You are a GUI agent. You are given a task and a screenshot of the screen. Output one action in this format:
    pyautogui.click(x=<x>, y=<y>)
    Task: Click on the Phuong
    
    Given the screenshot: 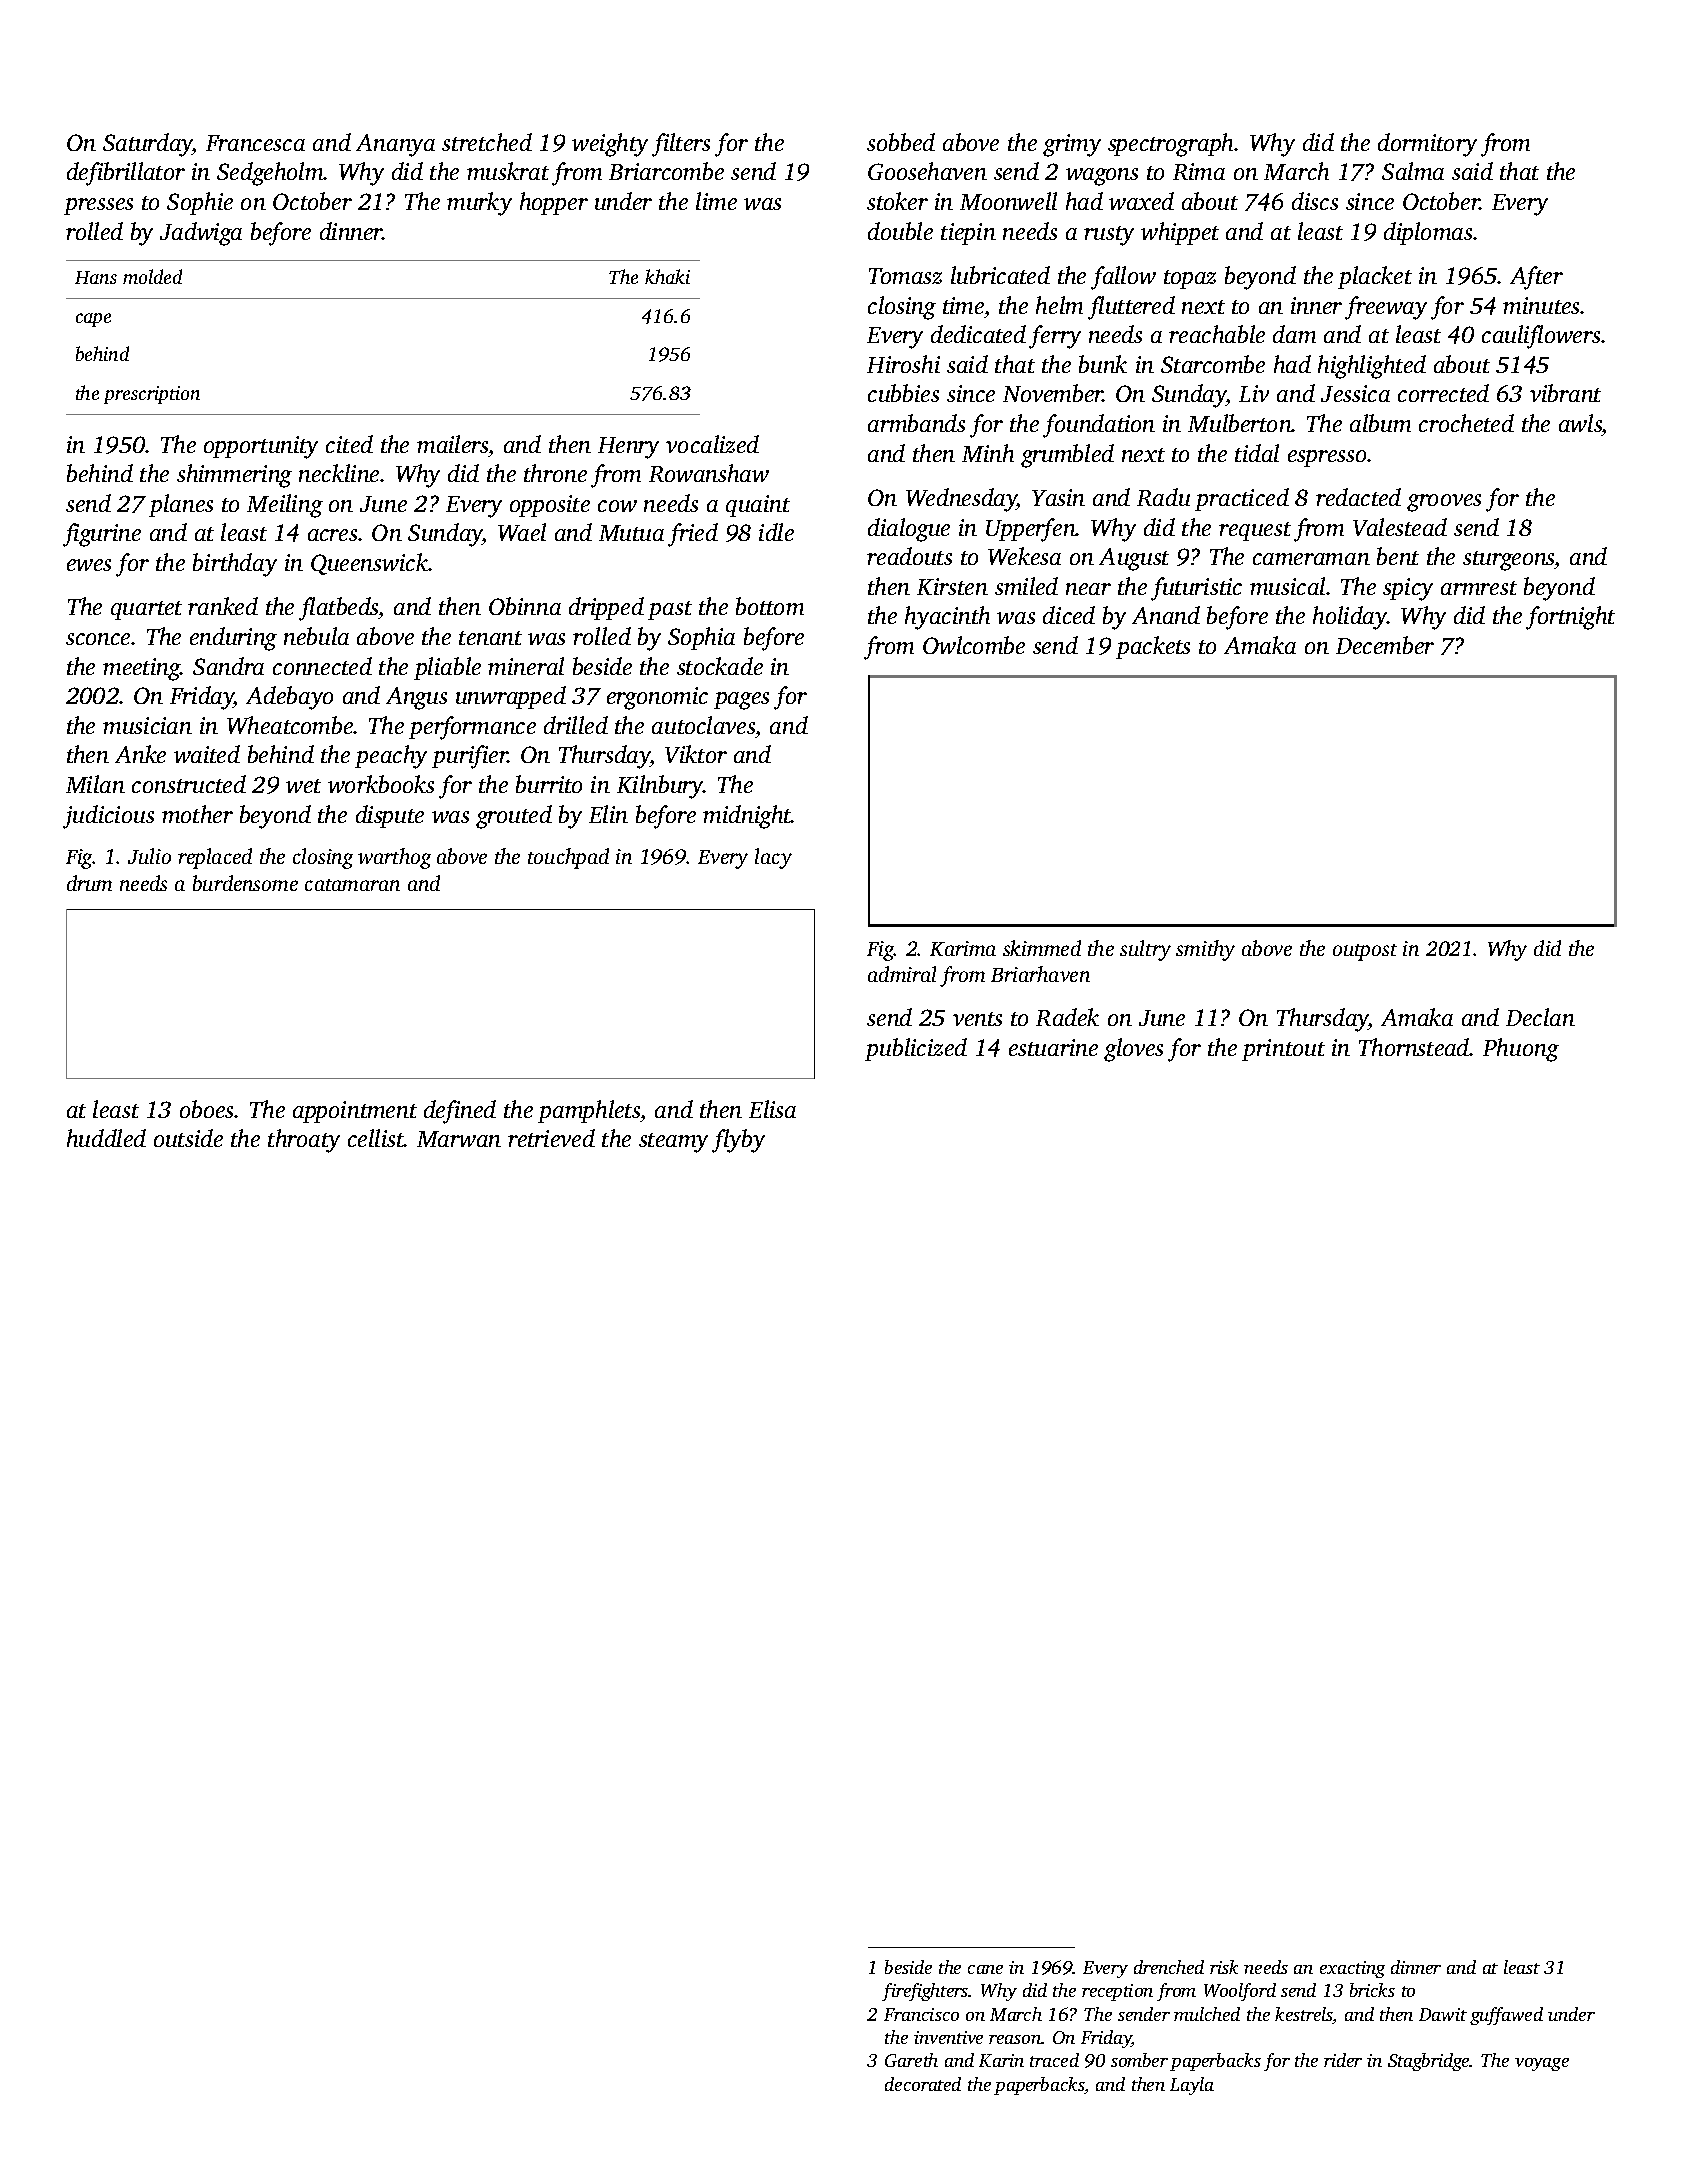 What is the action you would take?
    pyautogui.click(x=1521, y=1050)
